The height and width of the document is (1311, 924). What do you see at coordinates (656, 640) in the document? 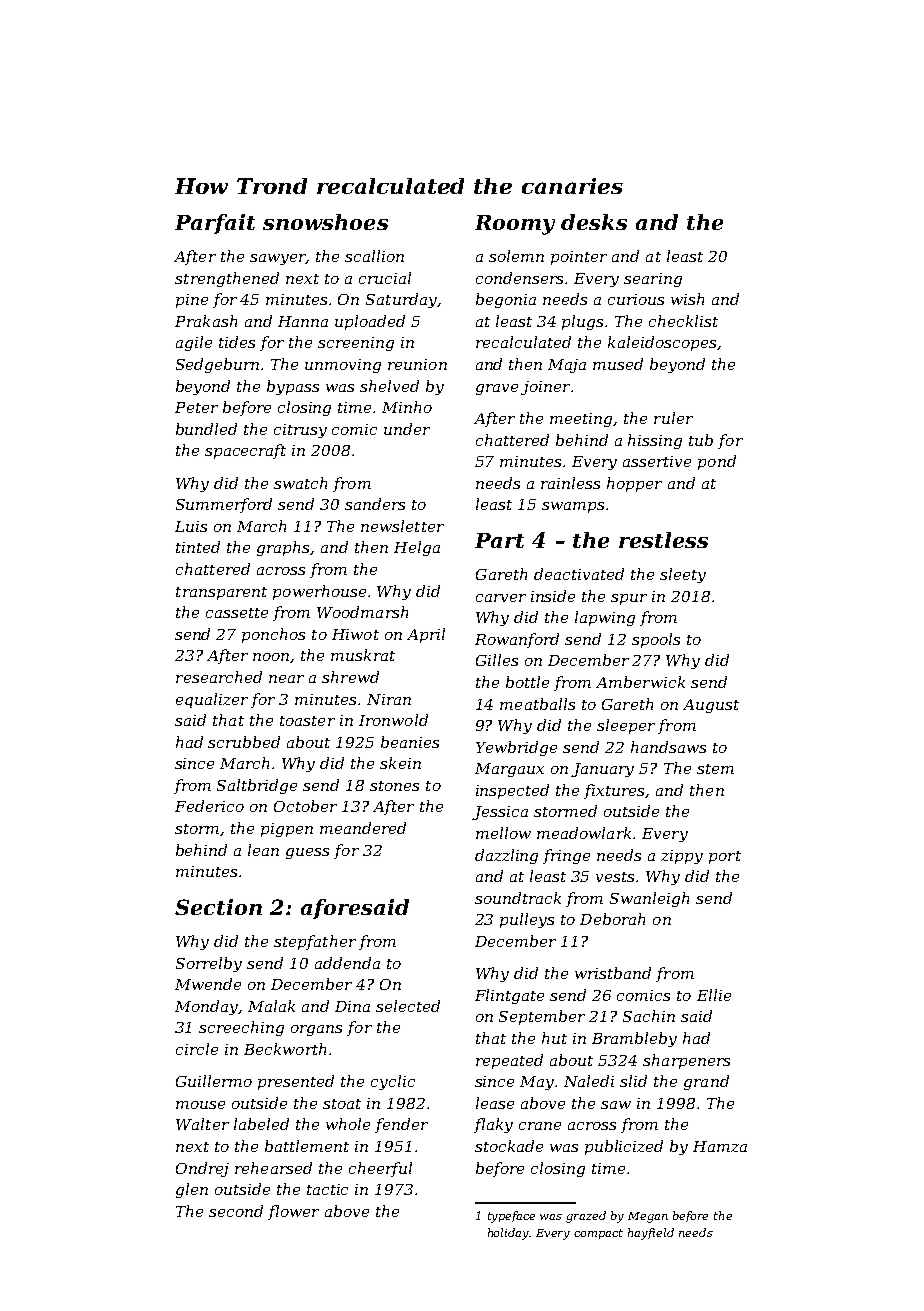
I see `spools` at bounding box center [656, 640].
